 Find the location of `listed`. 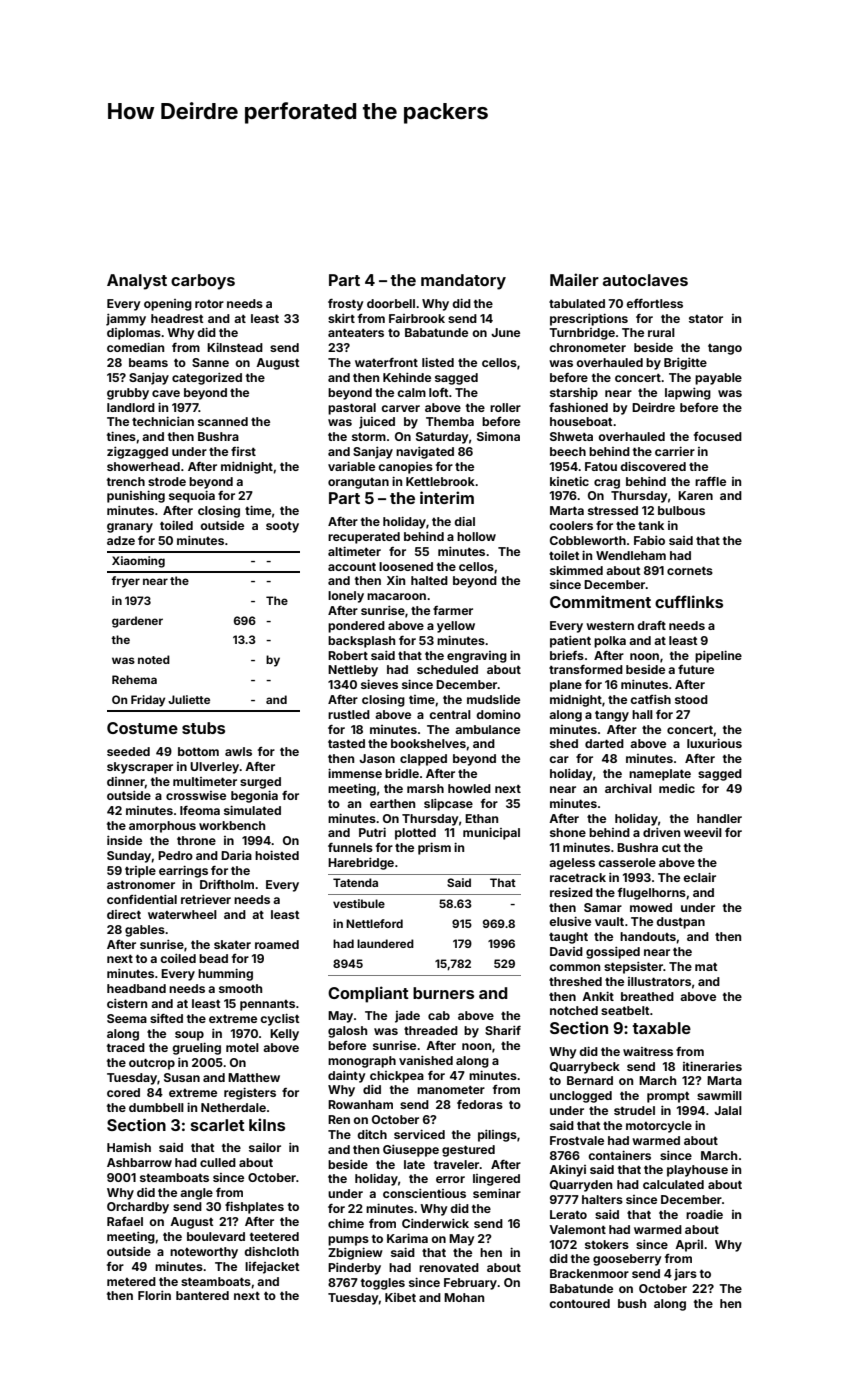

listed is located at coordinates (438, 362).
